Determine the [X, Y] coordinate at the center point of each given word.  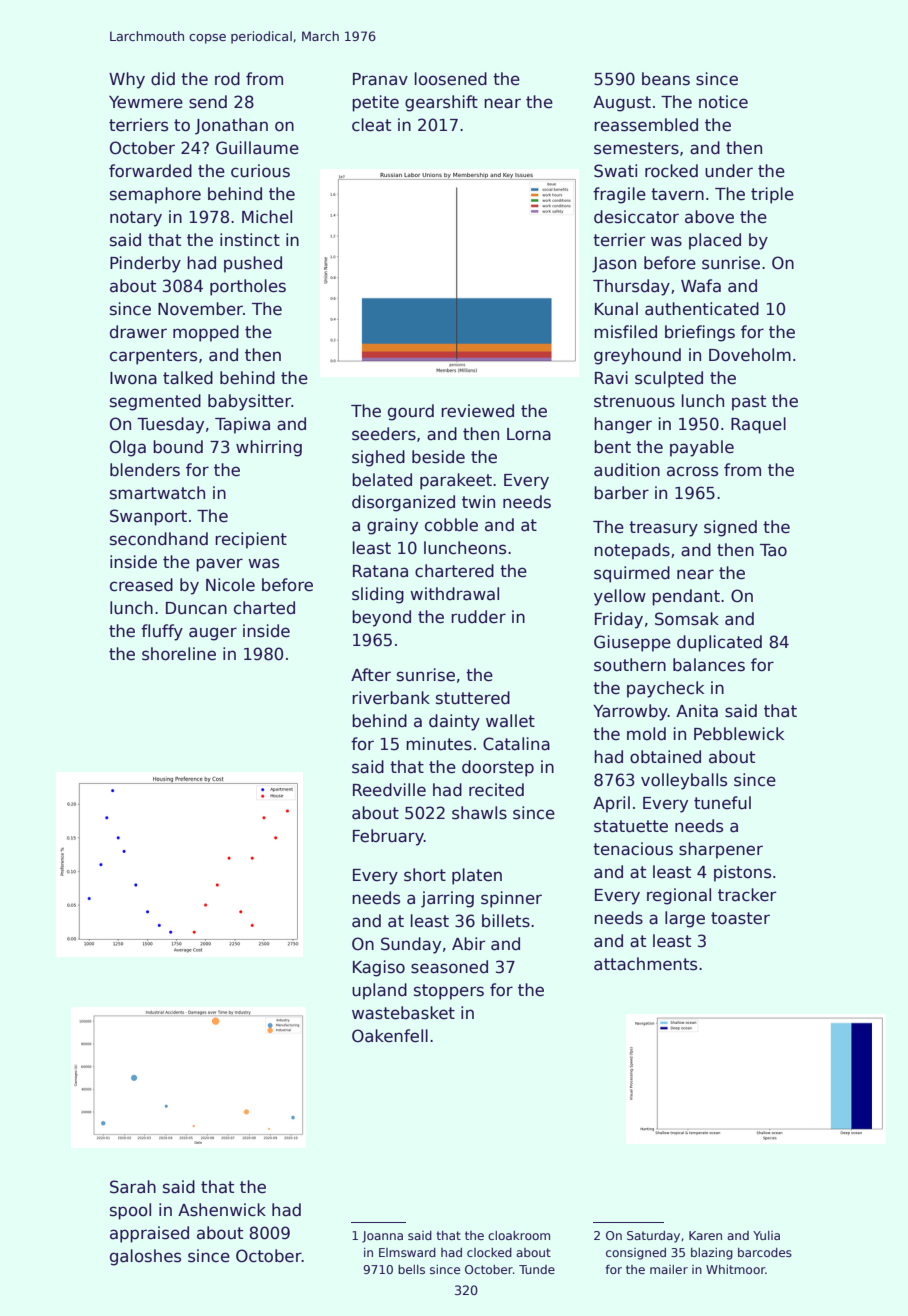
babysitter [249, 402]
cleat [371, 125]
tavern [677, 194]
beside [438, 457]
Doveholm [750, 355]
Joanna [382, 1237]
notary [136, 219]
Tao [773, 550]
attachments [645, 964]
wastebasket [403, 1013]
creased [141, 585]
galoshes [145, 1257]
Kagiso [379, 968]
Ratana [380, 571]
